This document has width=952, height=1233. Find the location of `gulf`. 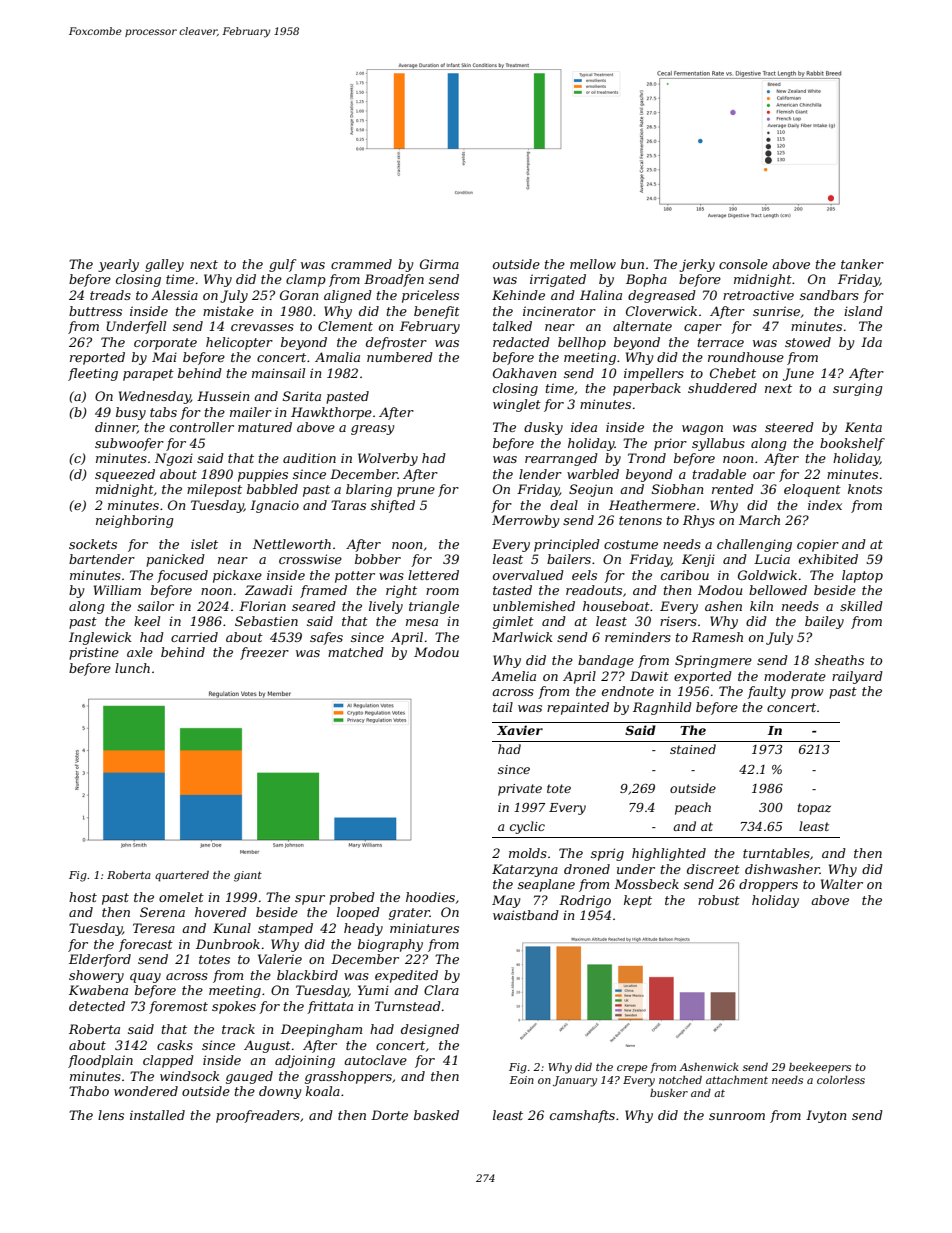

gulf is located at coordinates (282, 265).
